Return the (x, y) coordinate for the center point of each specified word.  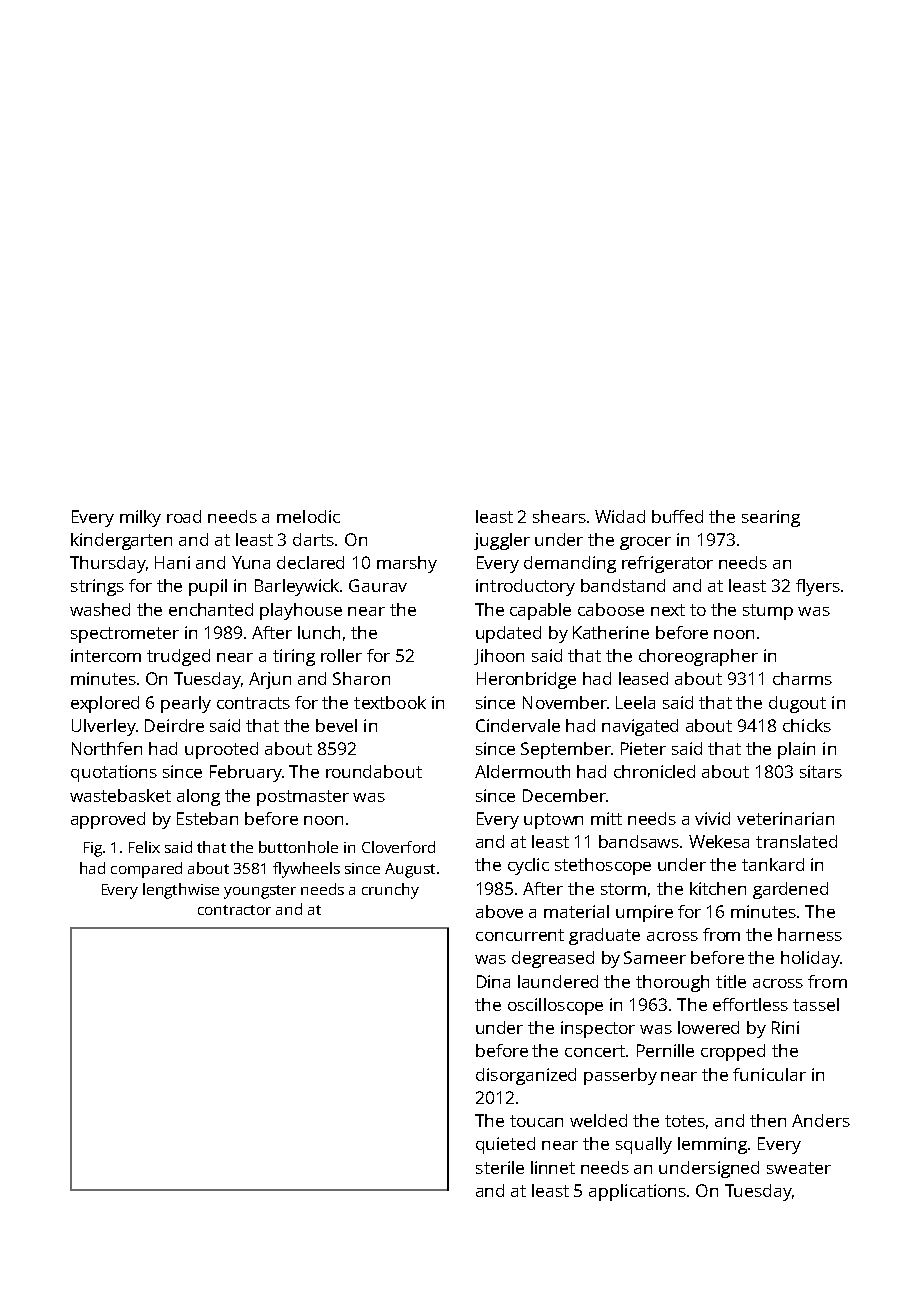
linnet (553, 1167)
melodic (308, 516)
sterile (500, 1167)
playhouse (301, 611)
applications (637, 1192)
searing (771, 518)
